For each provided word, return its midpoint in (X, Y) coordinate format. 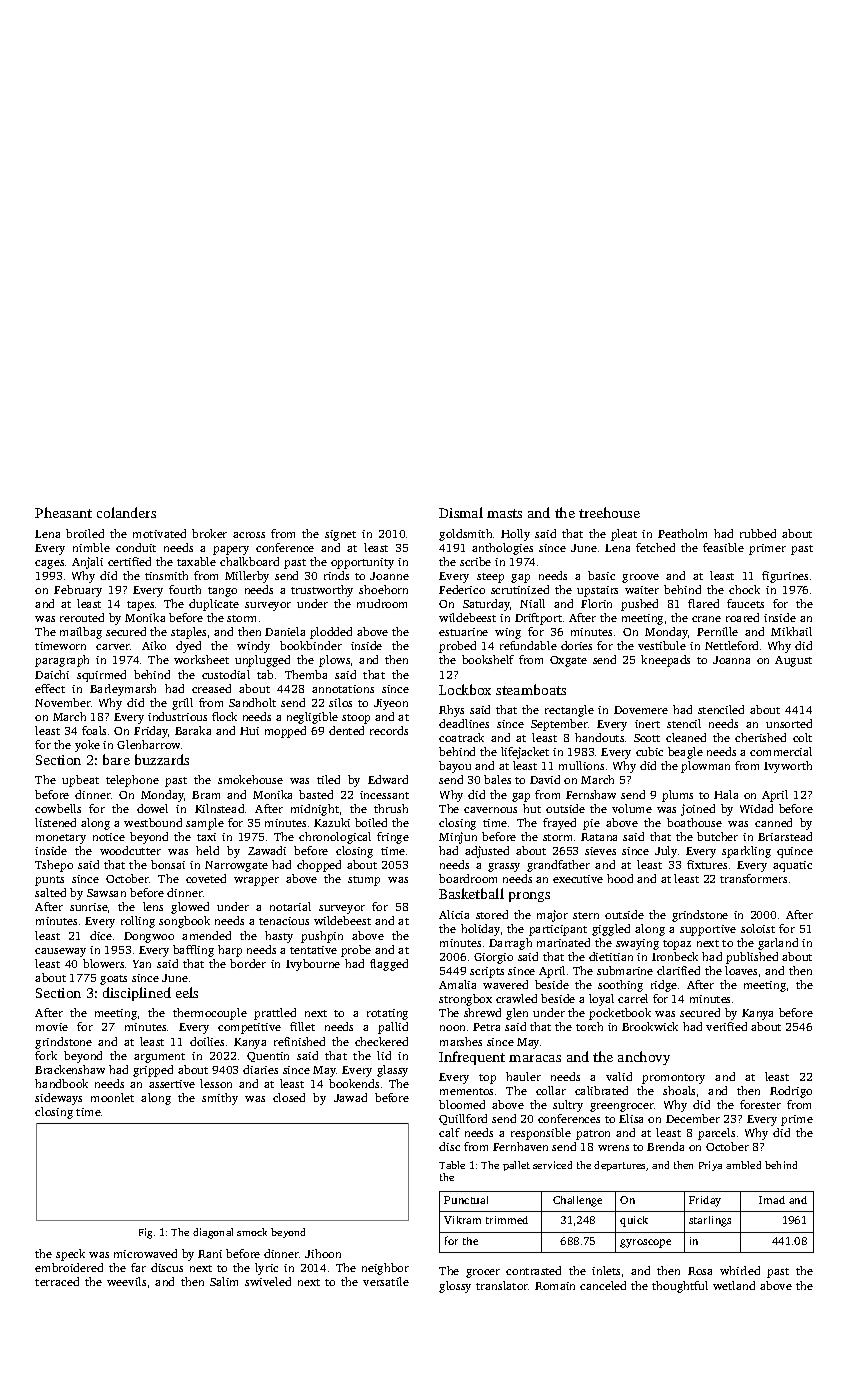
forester (760, 1104)
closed (289, 1097)
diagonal (213, 1233)
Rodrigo (791, 1092)
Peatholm (682, 533)
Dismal (461, 512)
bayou (455, 767)
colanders (126, 512)
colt (802, 737)
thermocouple (210, 1014)
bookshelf (488, 659)
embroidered (69, 1267)
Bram (206, 795)
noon (452, 1028)
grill (182, 704)
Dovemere (641, 710)
